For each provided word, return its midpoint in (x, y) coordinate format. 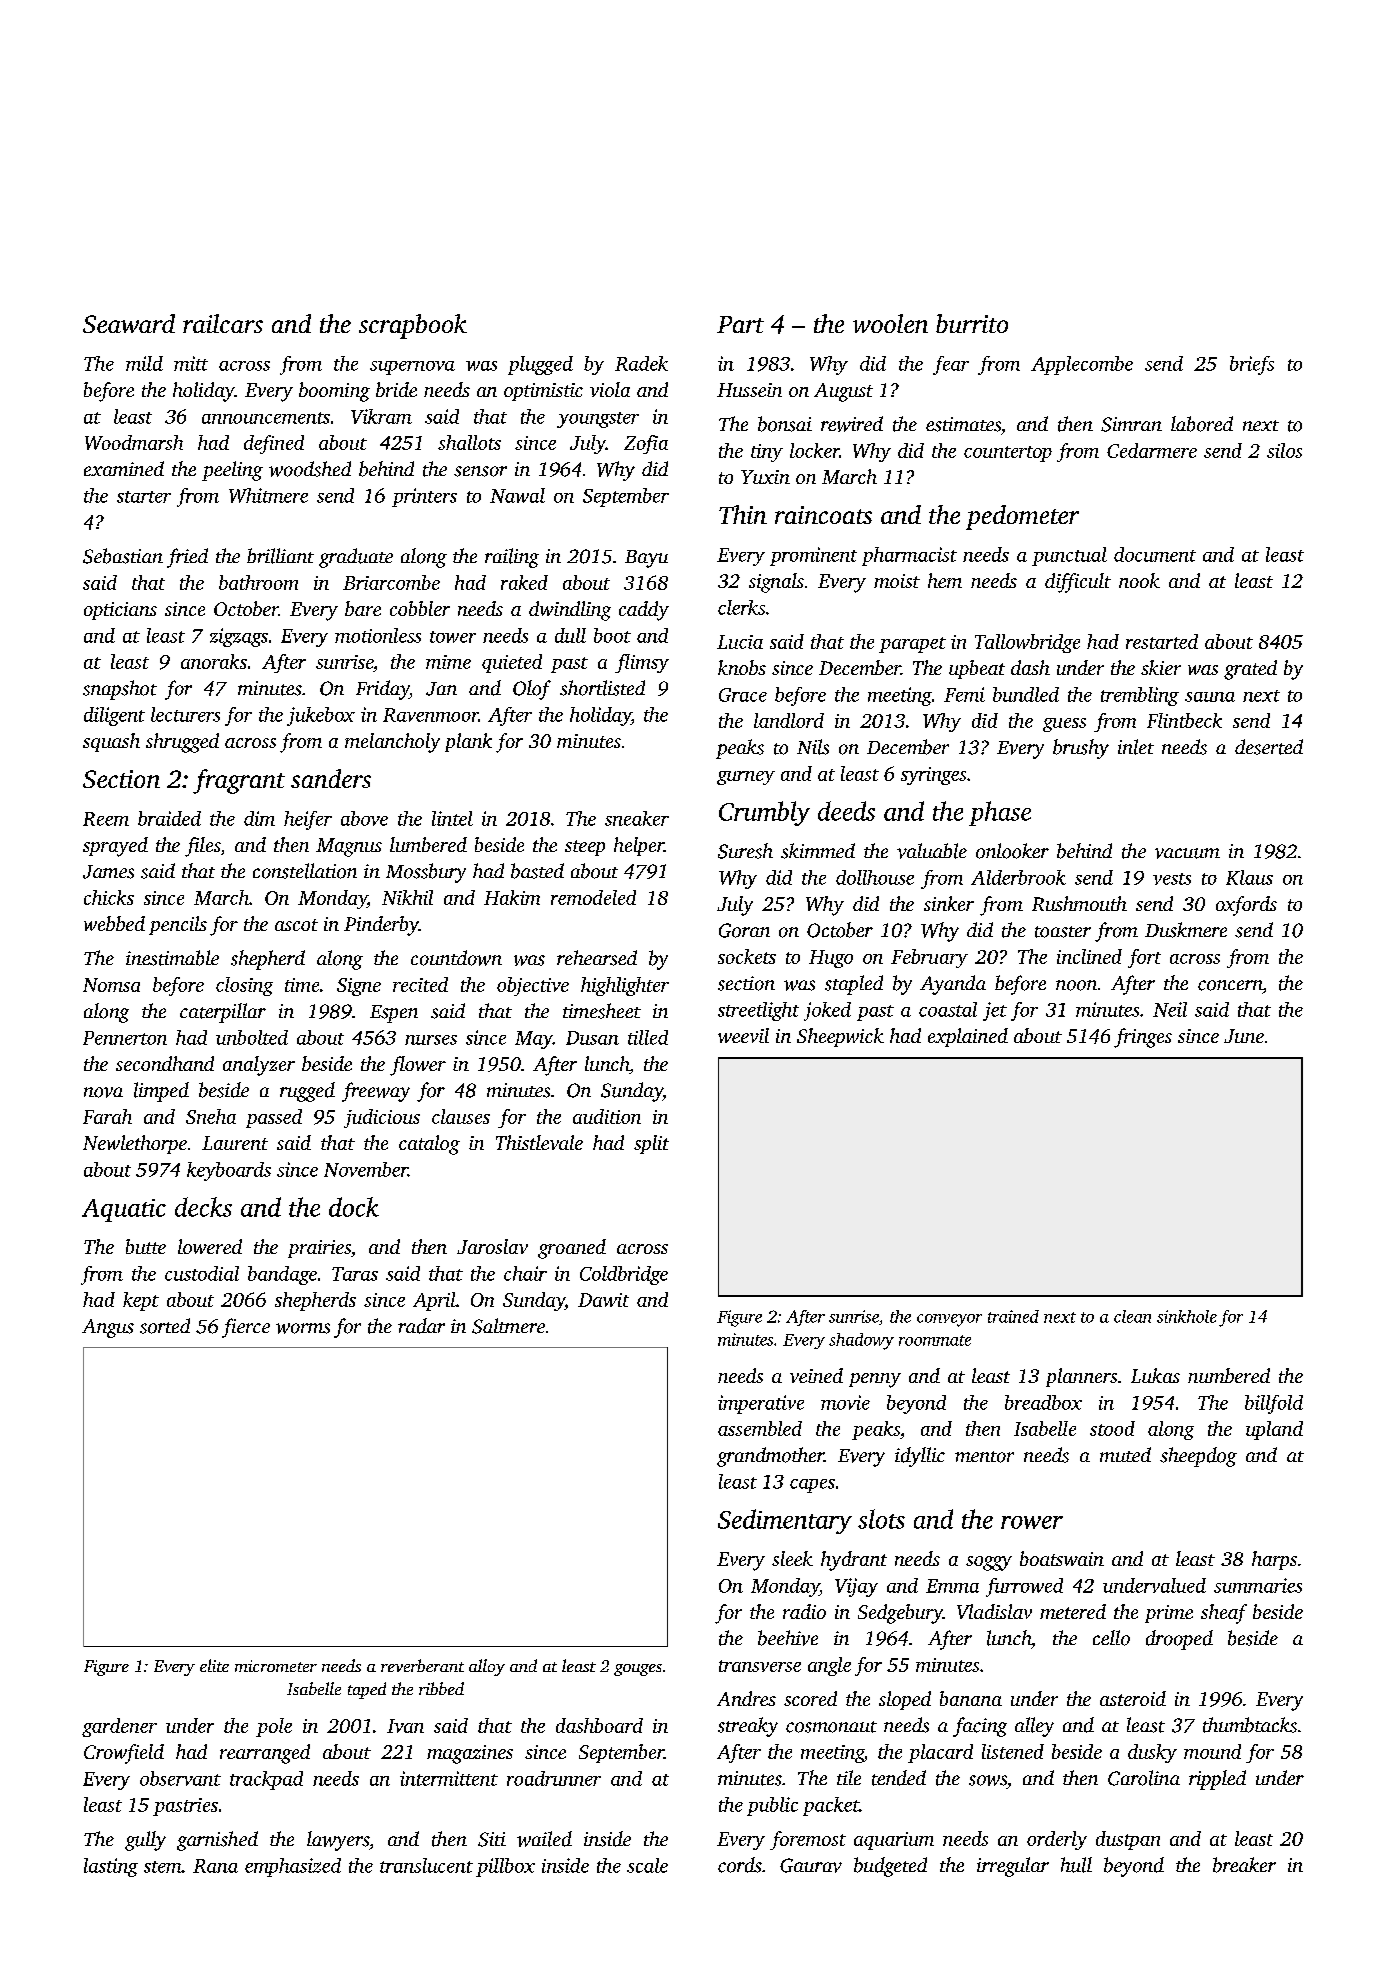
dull (570, 635)
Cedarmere (1152, 450)
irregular (1013, 1867)
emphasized (293, 1867)
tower (453, 637)
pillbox (505, 1867)
